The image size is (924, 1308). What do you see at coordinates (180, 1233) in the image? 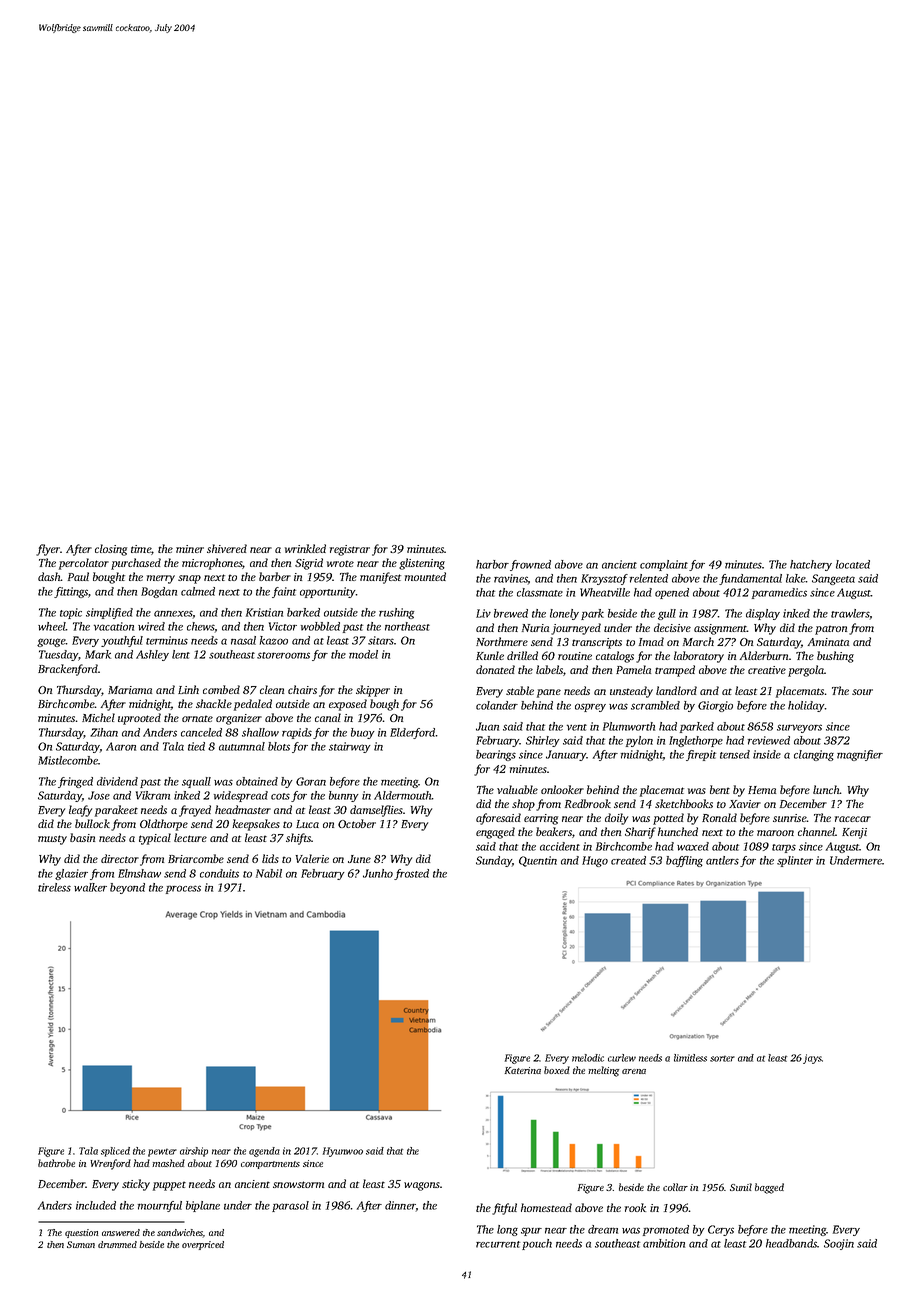
I see `sandwiches` at bounding box center [180, 1233].
